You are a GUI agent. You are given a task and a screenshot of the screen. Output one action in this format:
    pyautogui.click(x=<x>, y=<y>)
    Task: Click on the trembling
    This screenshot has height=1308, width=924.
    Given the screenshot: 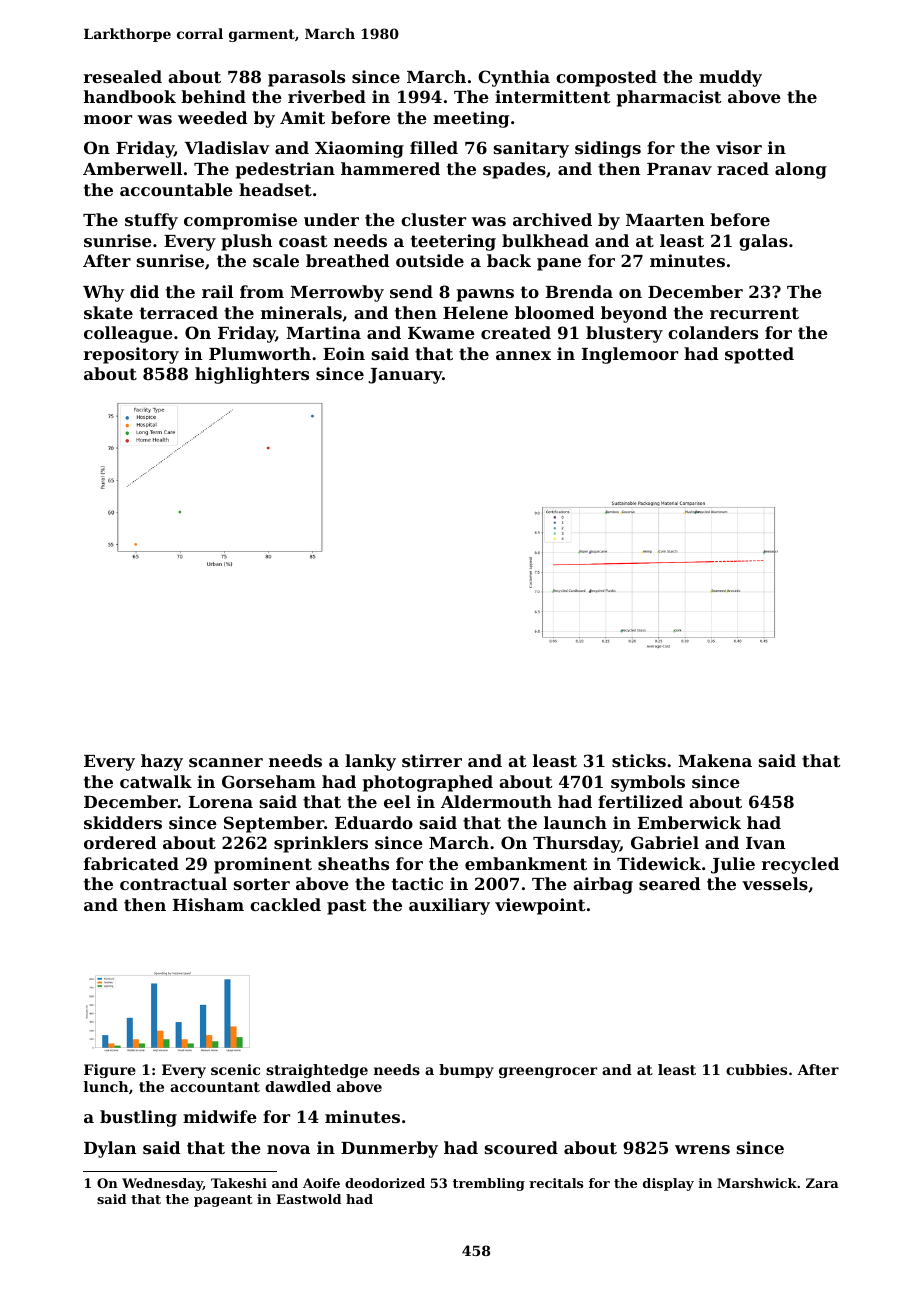 What is the action you would take?
    pyautogui.click(x=489, y=1184)
